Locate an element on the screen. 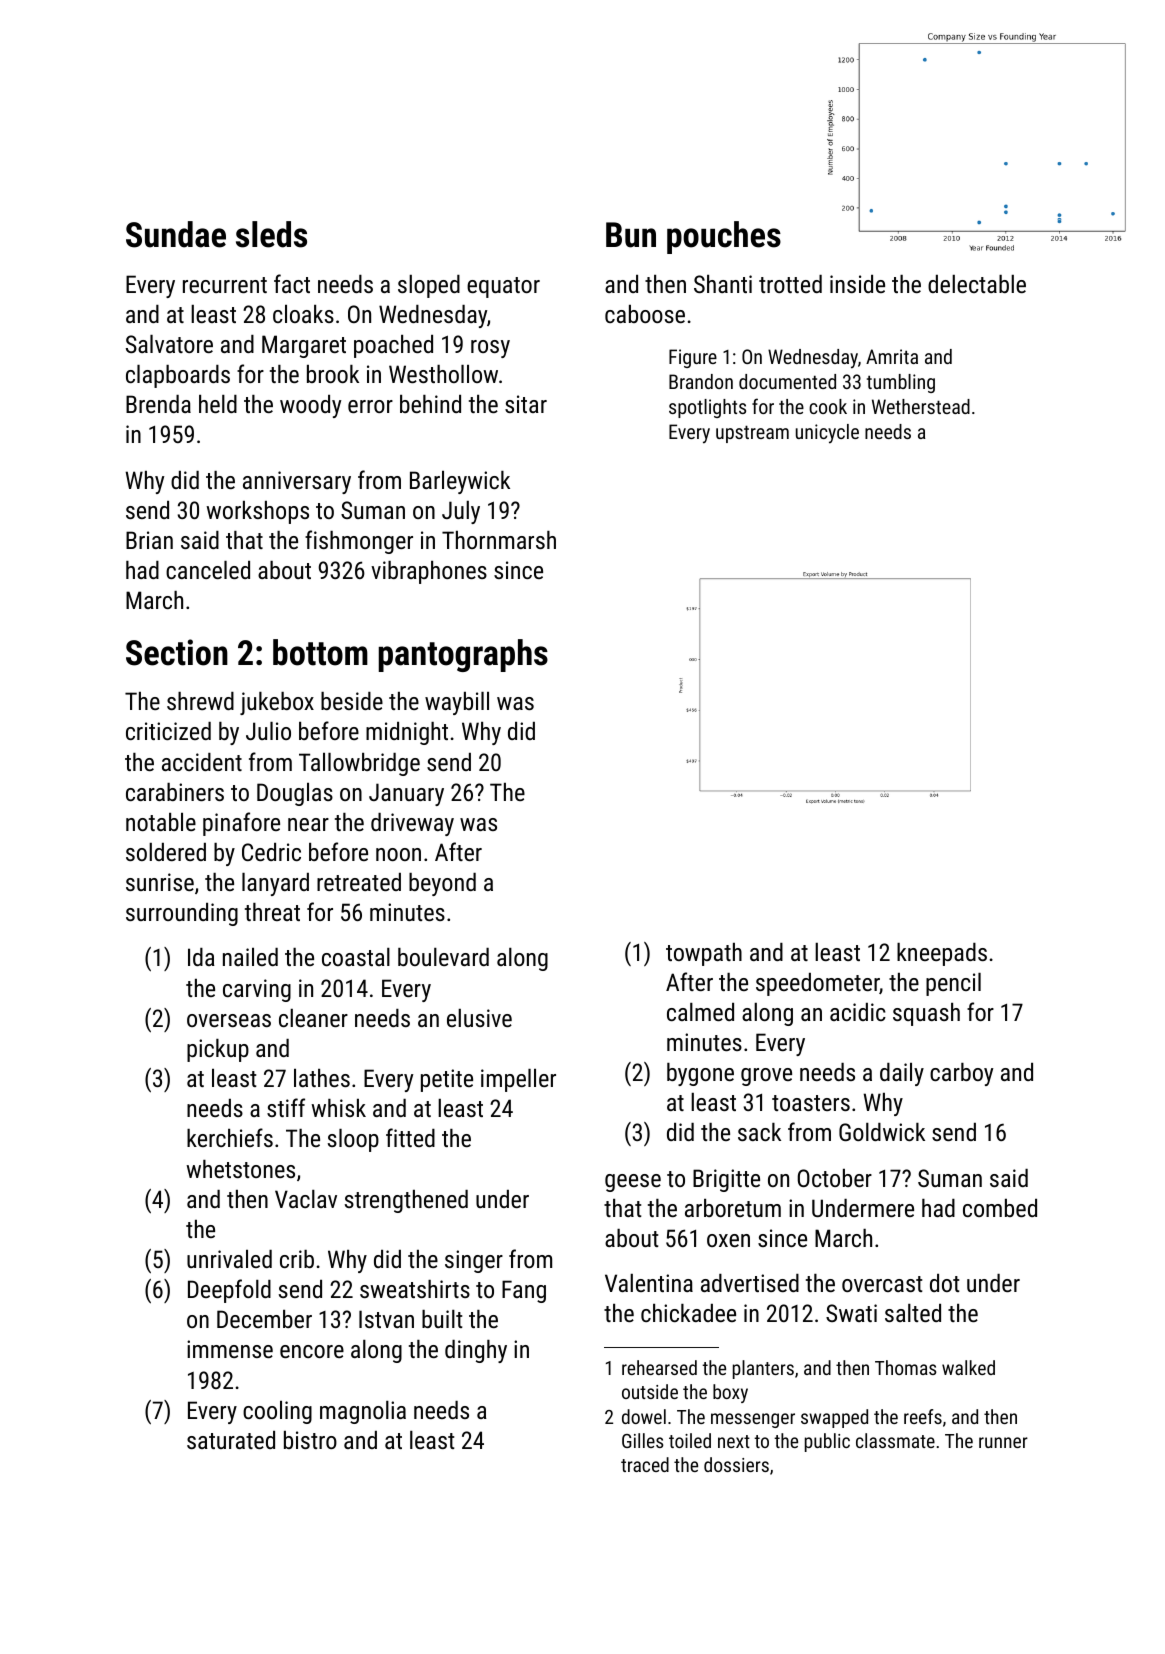 This screenshot has width=1165, height=1654. sloped is located at coordinates (429, 286).
